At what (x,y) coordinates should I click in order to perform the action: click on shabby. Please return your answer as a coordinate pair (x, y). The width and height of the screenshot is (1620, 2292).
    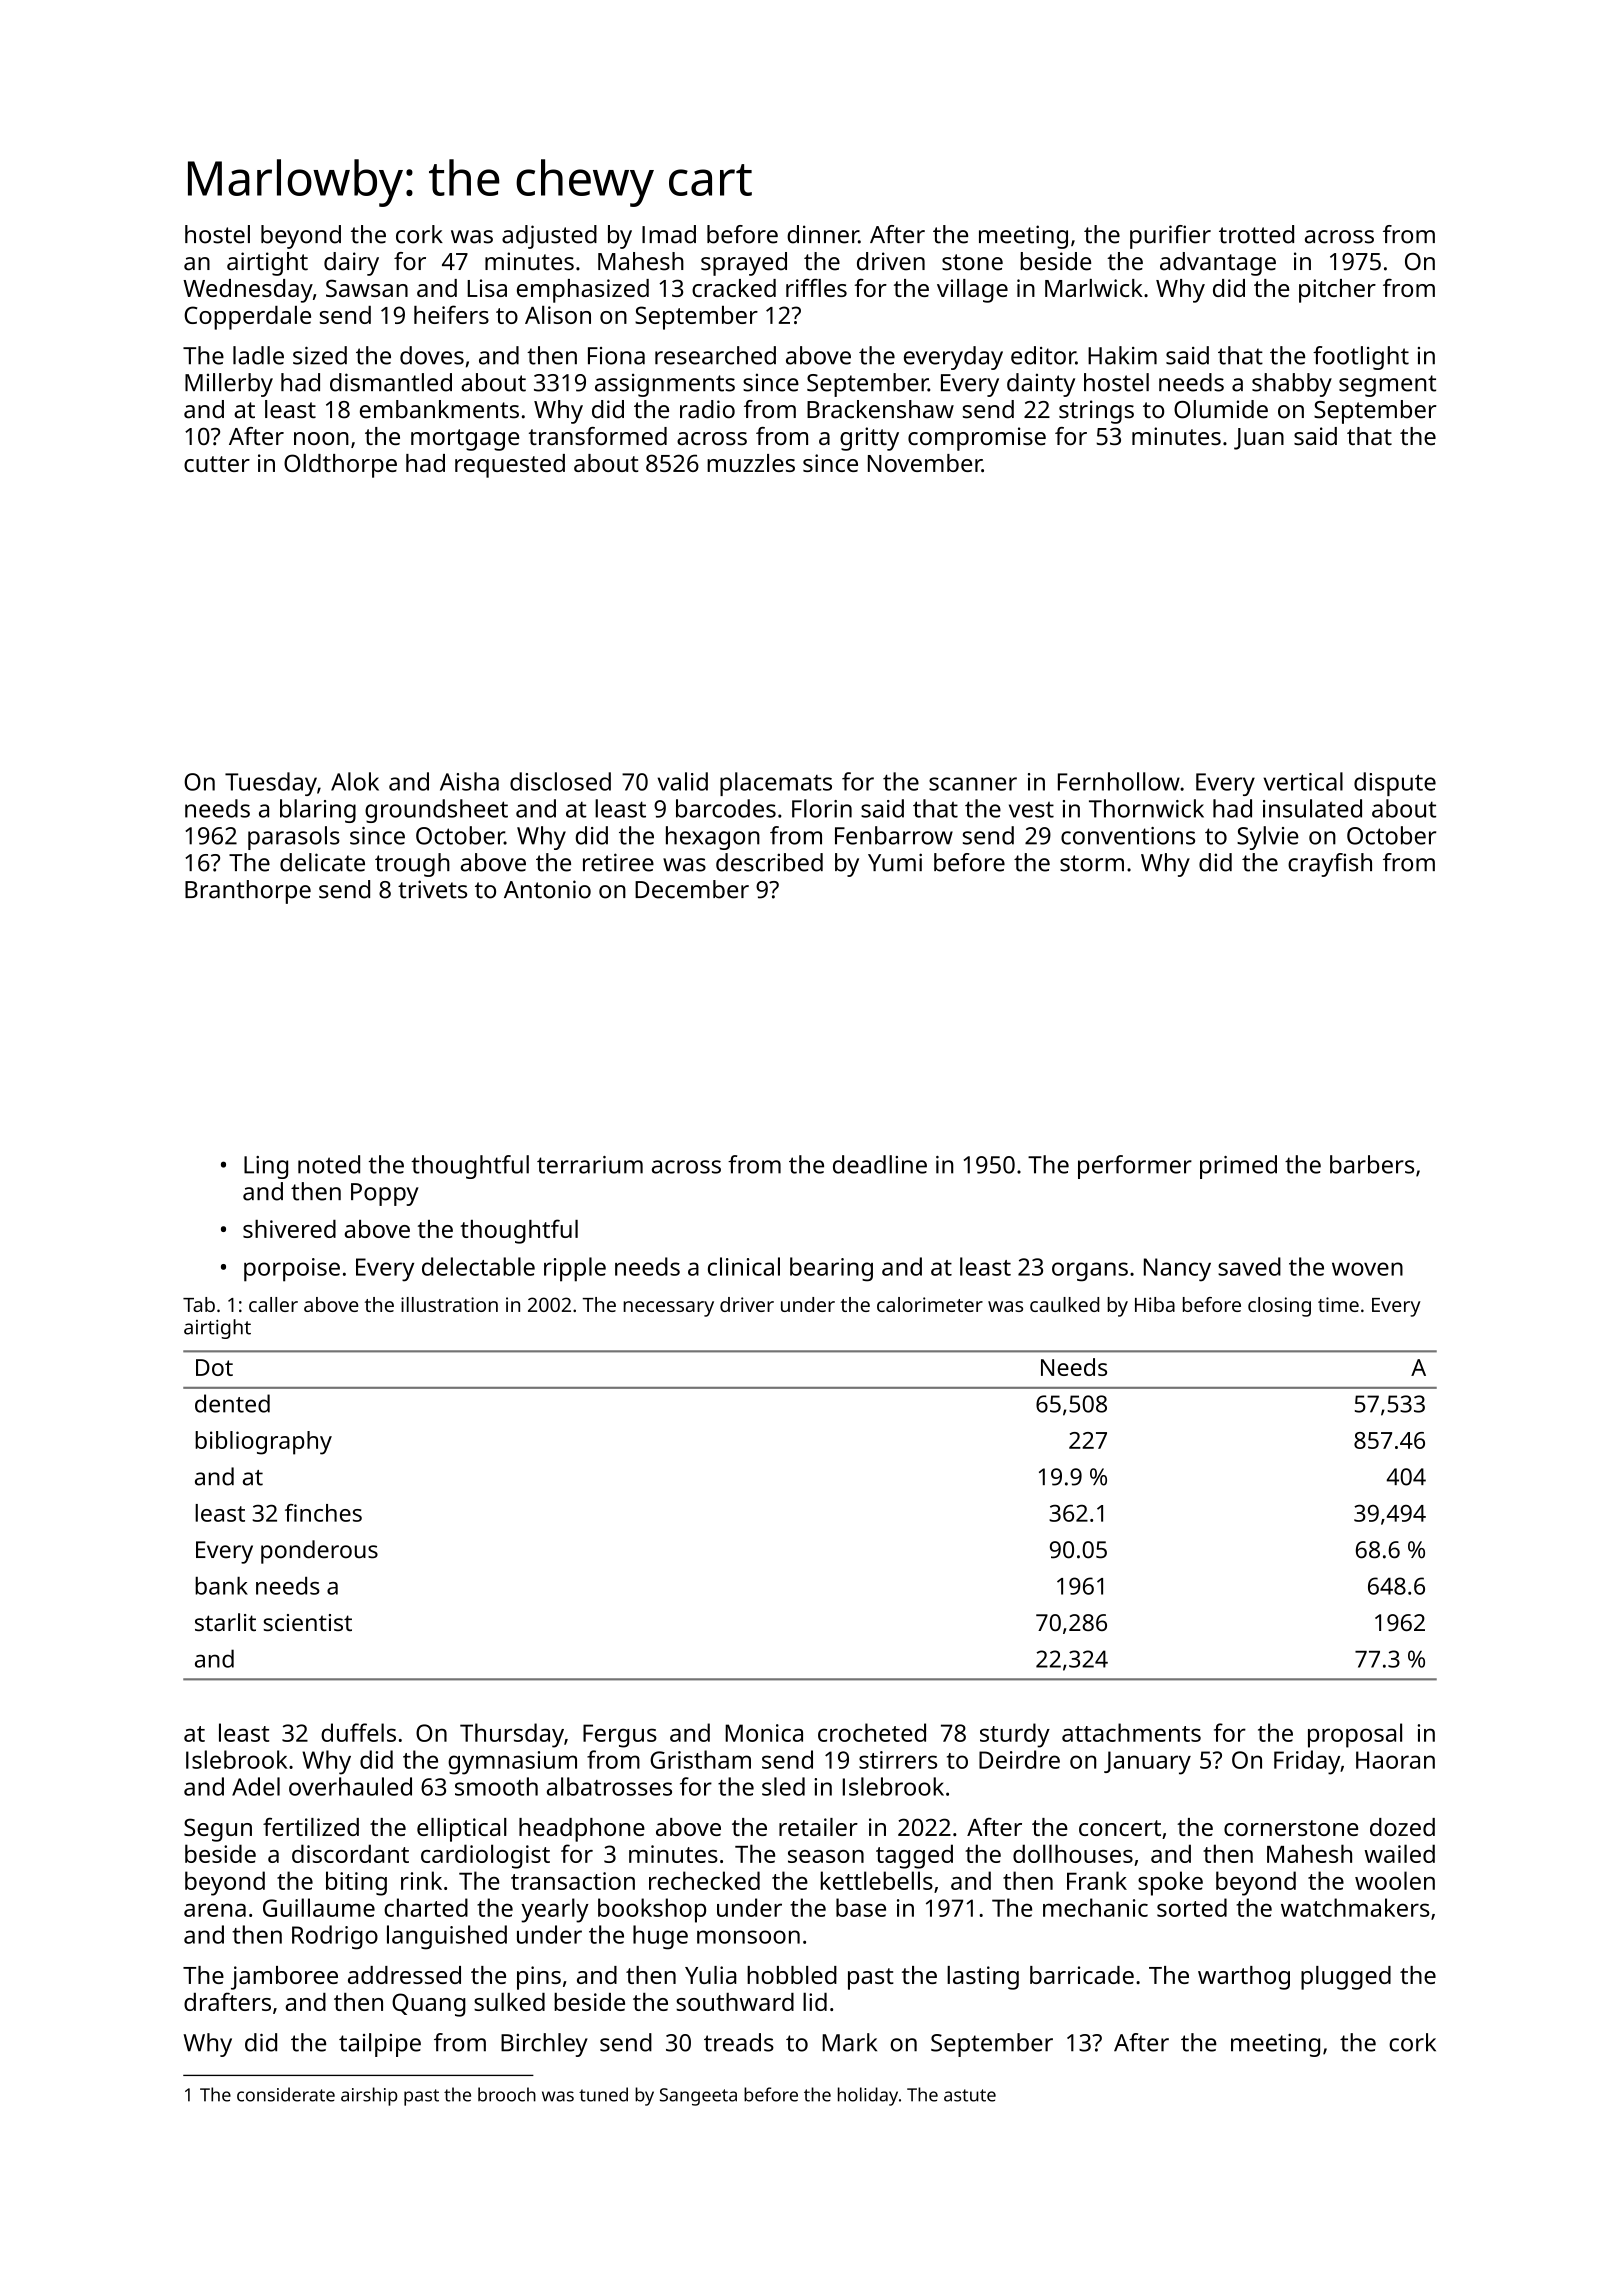
    Looking at the image, I should click on (1292, 385).
